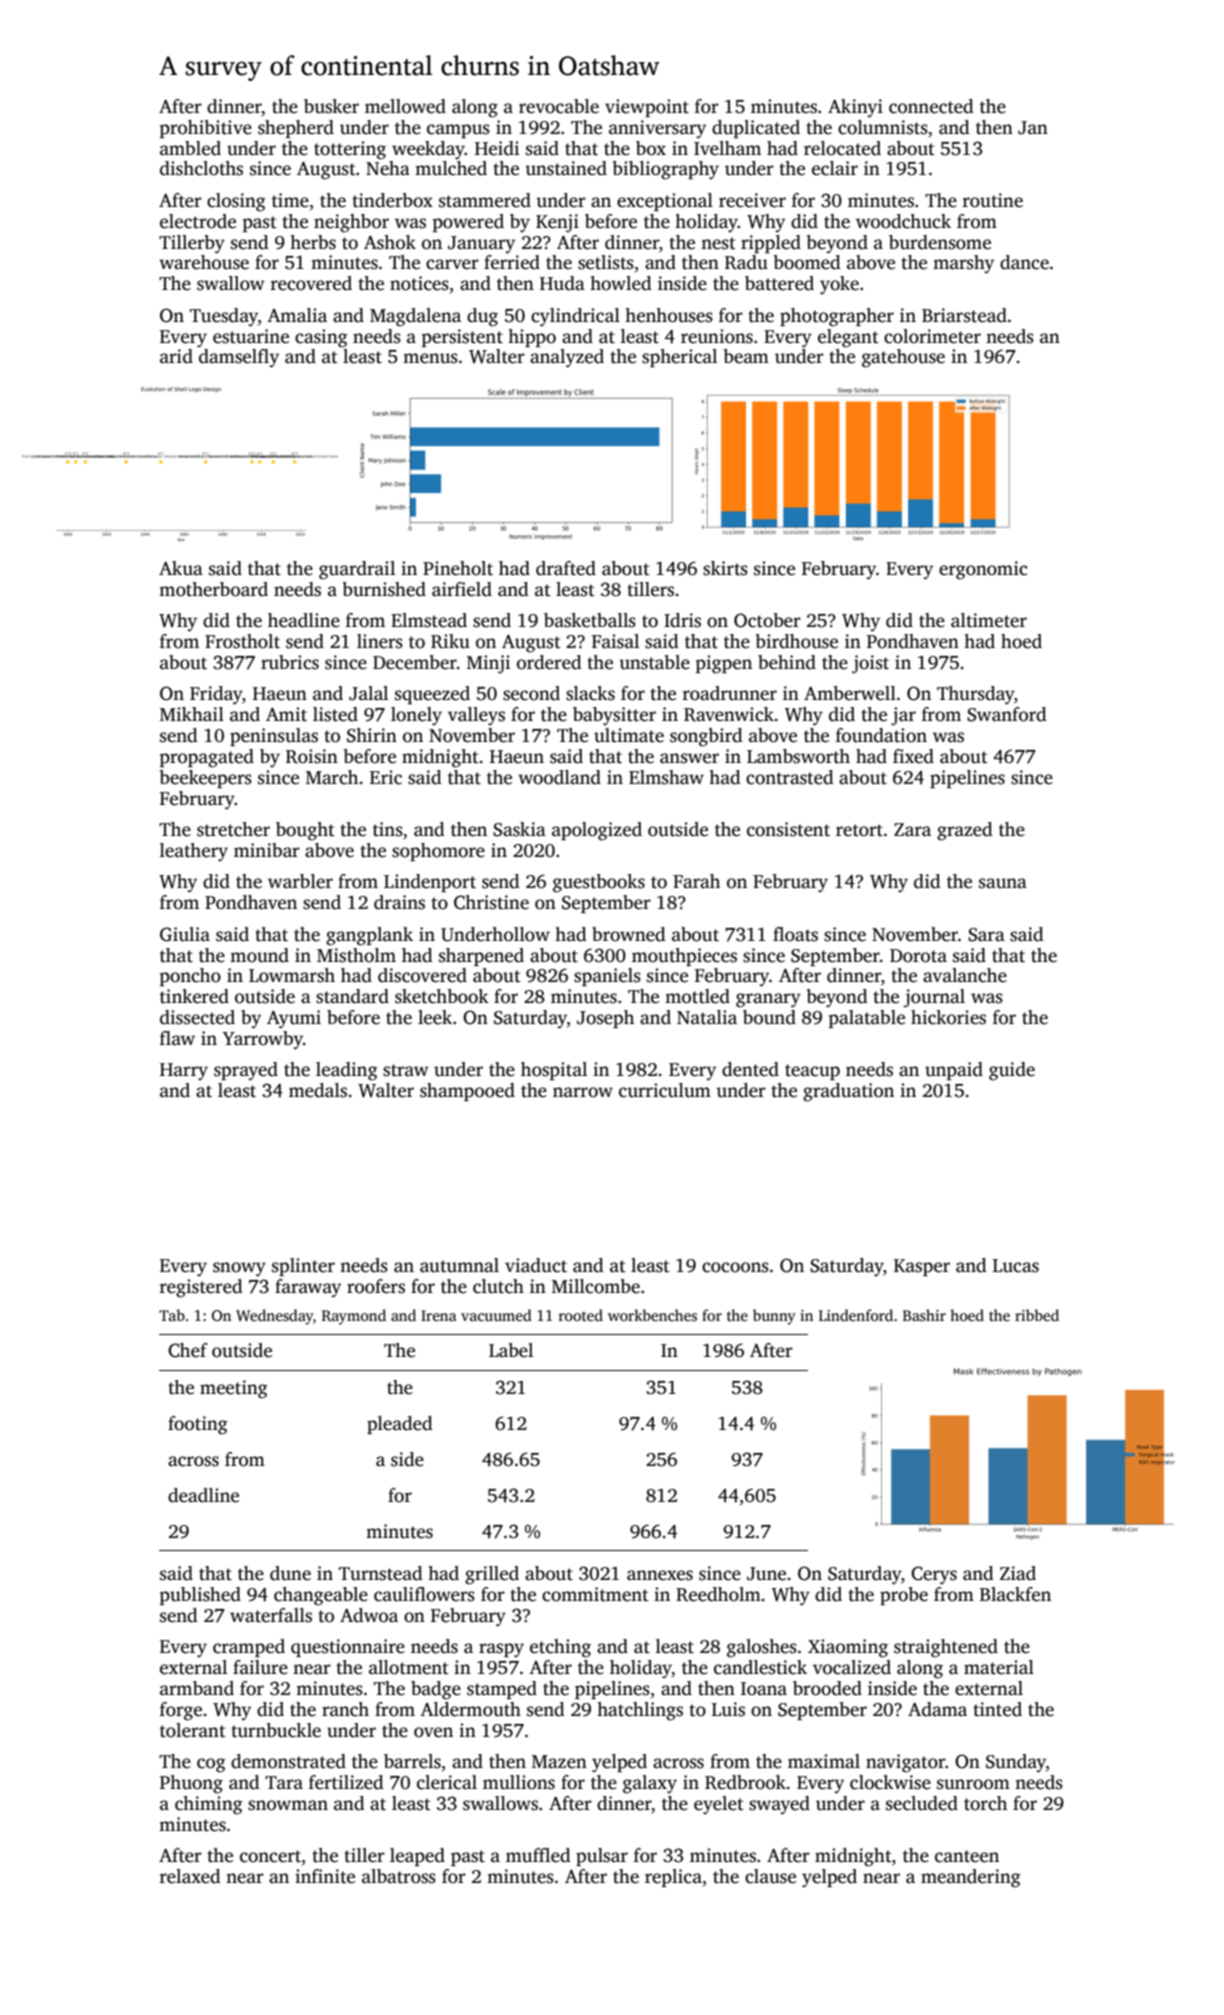 This screenshot has height=2015, width=1224. What do you see at coordinates (496, 1315) in the screenshot?
I see `vacuumed` at bounding box center [496, 1315].
